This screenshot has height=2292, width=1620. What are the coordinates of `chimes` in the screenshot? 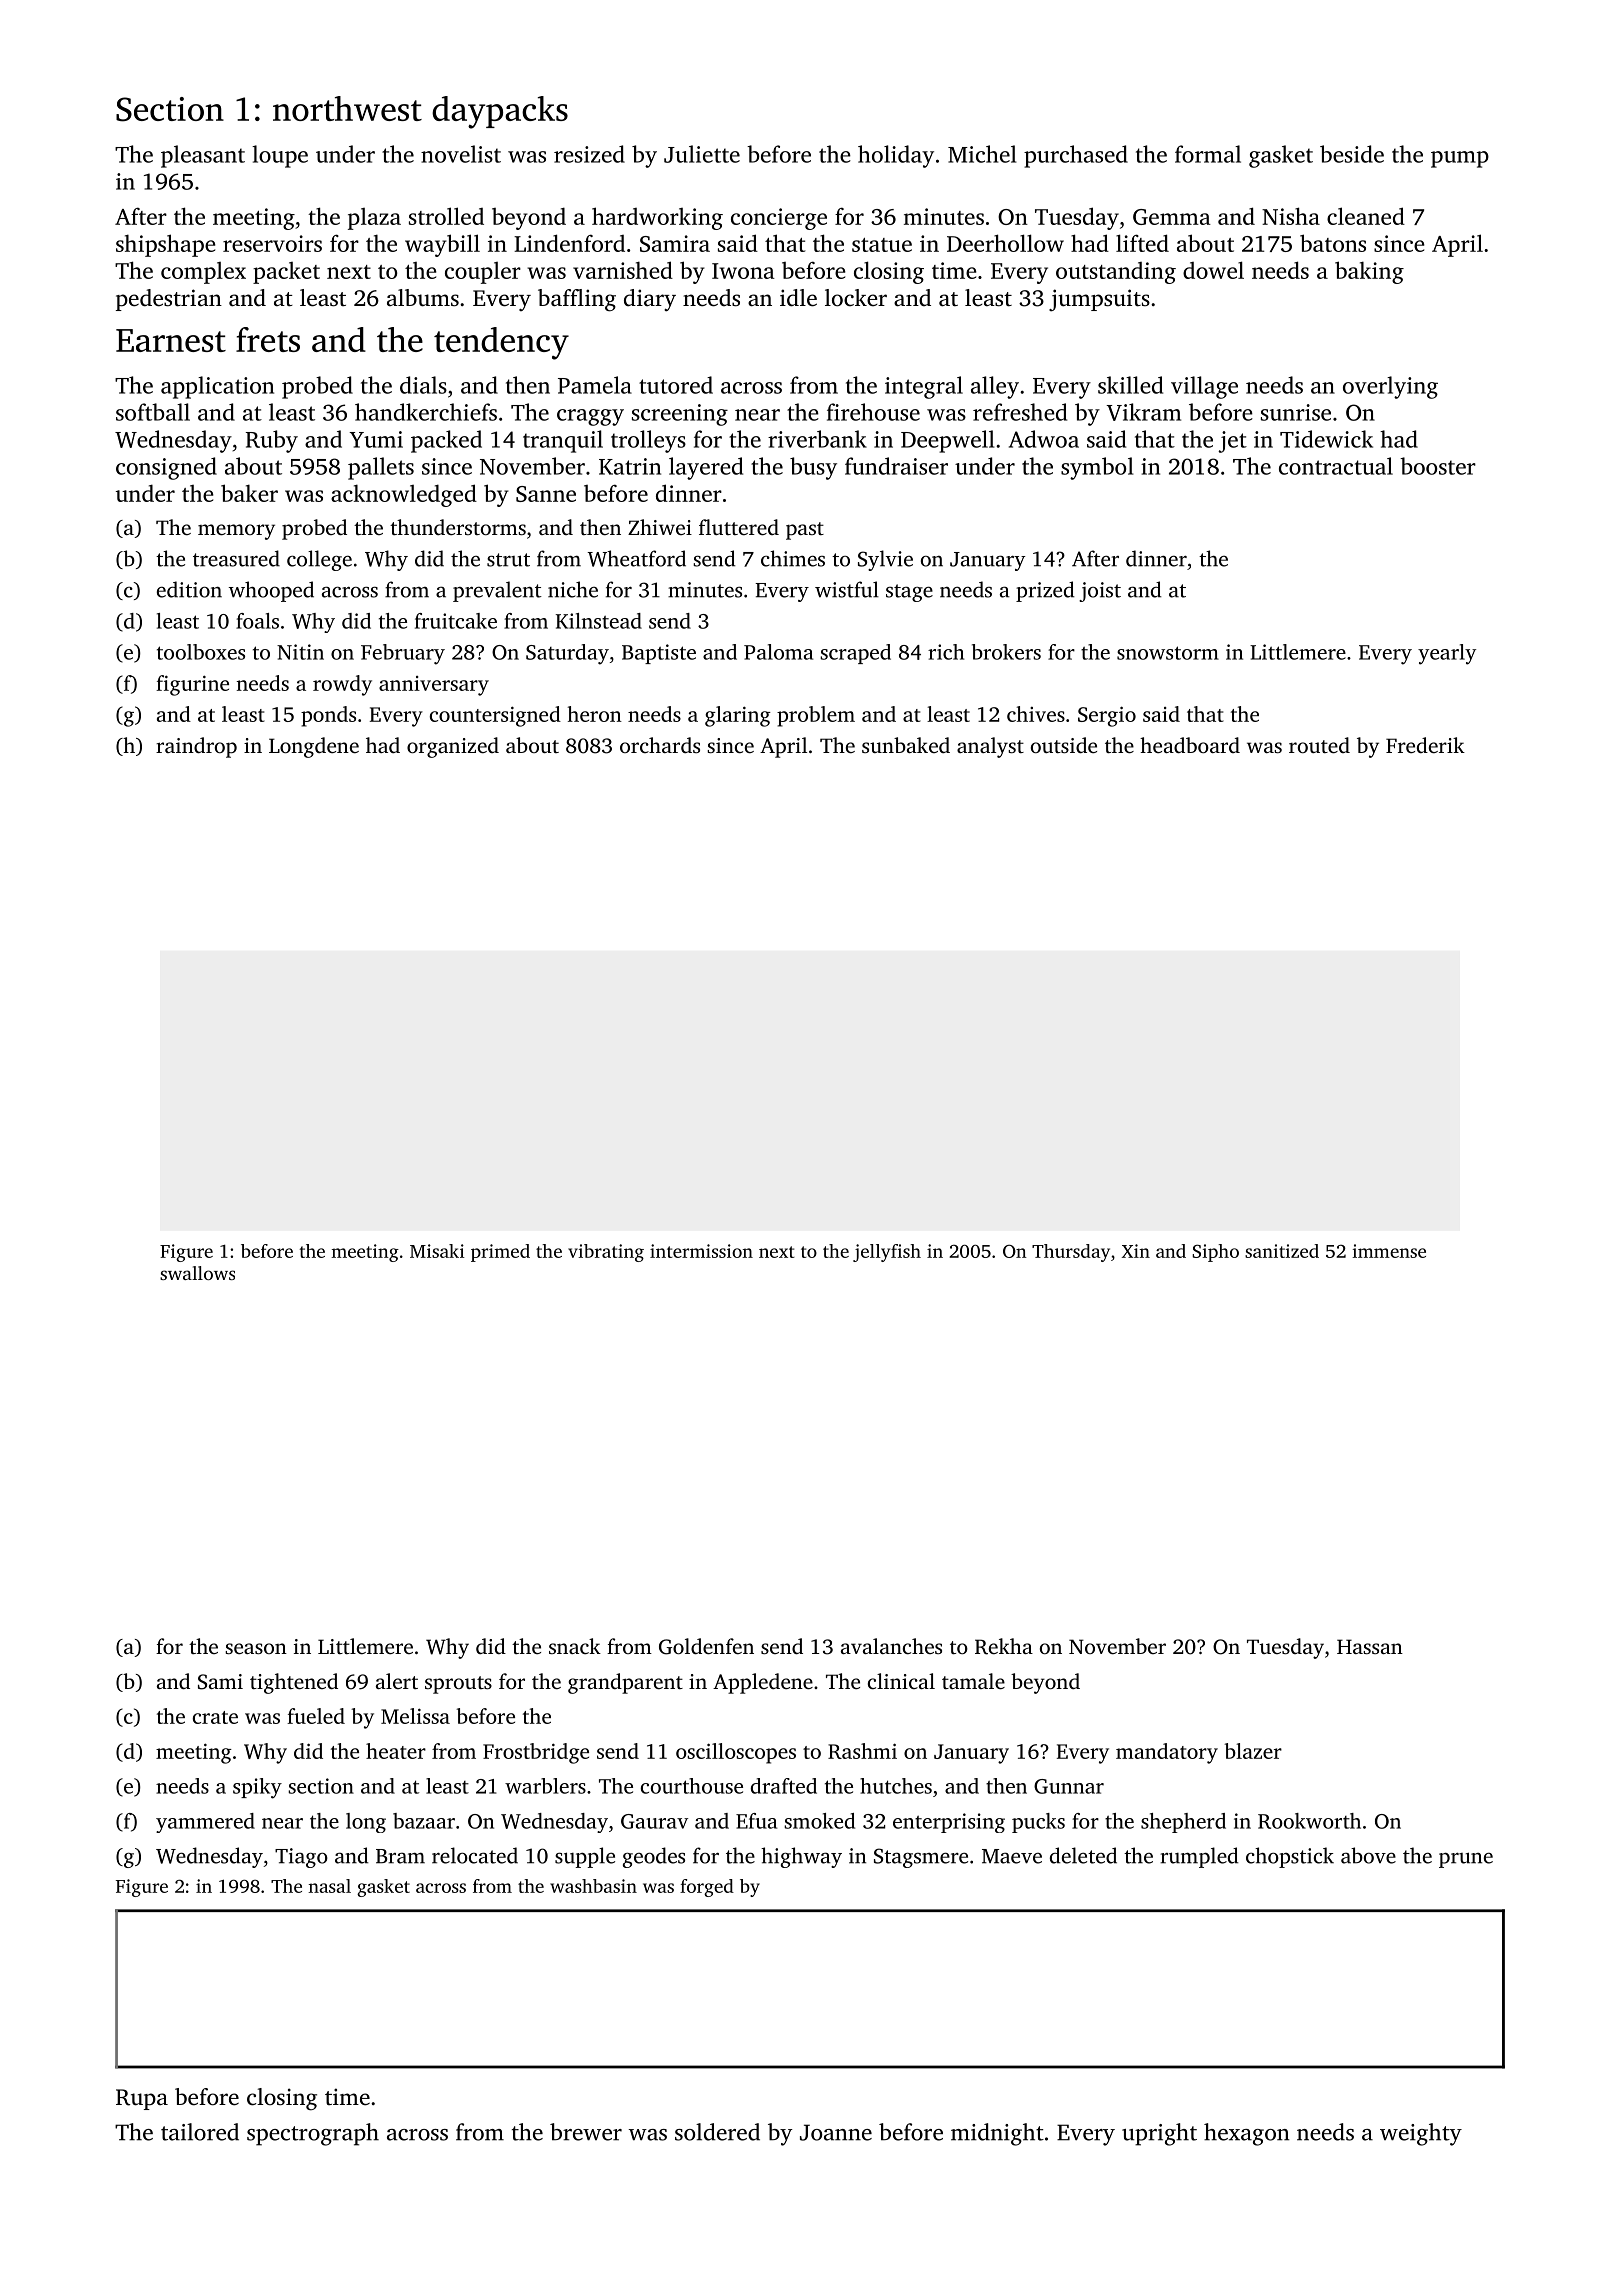 It's located at (793, 558).
